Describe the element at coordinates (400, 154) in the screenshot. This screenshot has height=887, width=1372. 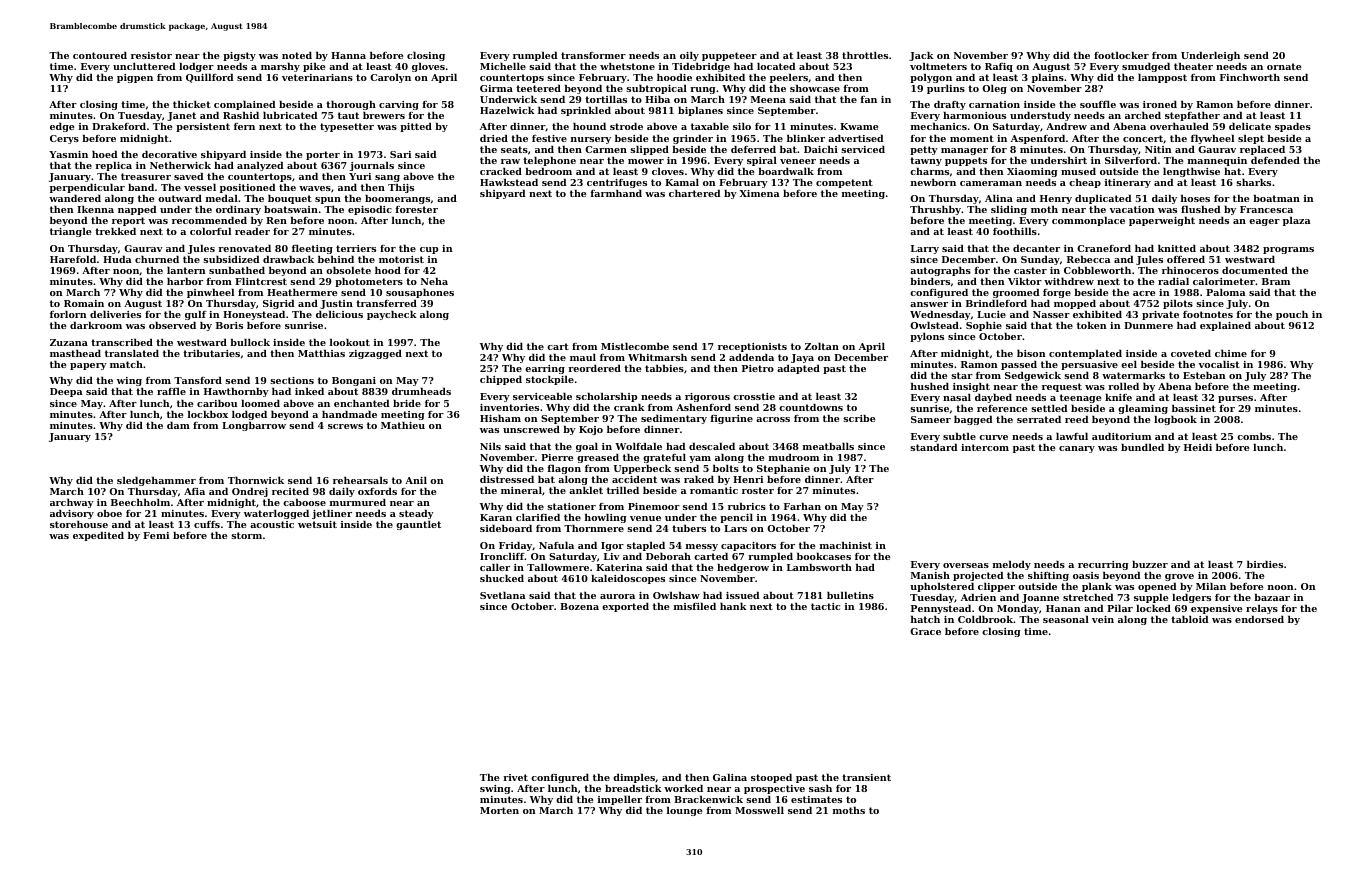
I see `Sari` at that location.
